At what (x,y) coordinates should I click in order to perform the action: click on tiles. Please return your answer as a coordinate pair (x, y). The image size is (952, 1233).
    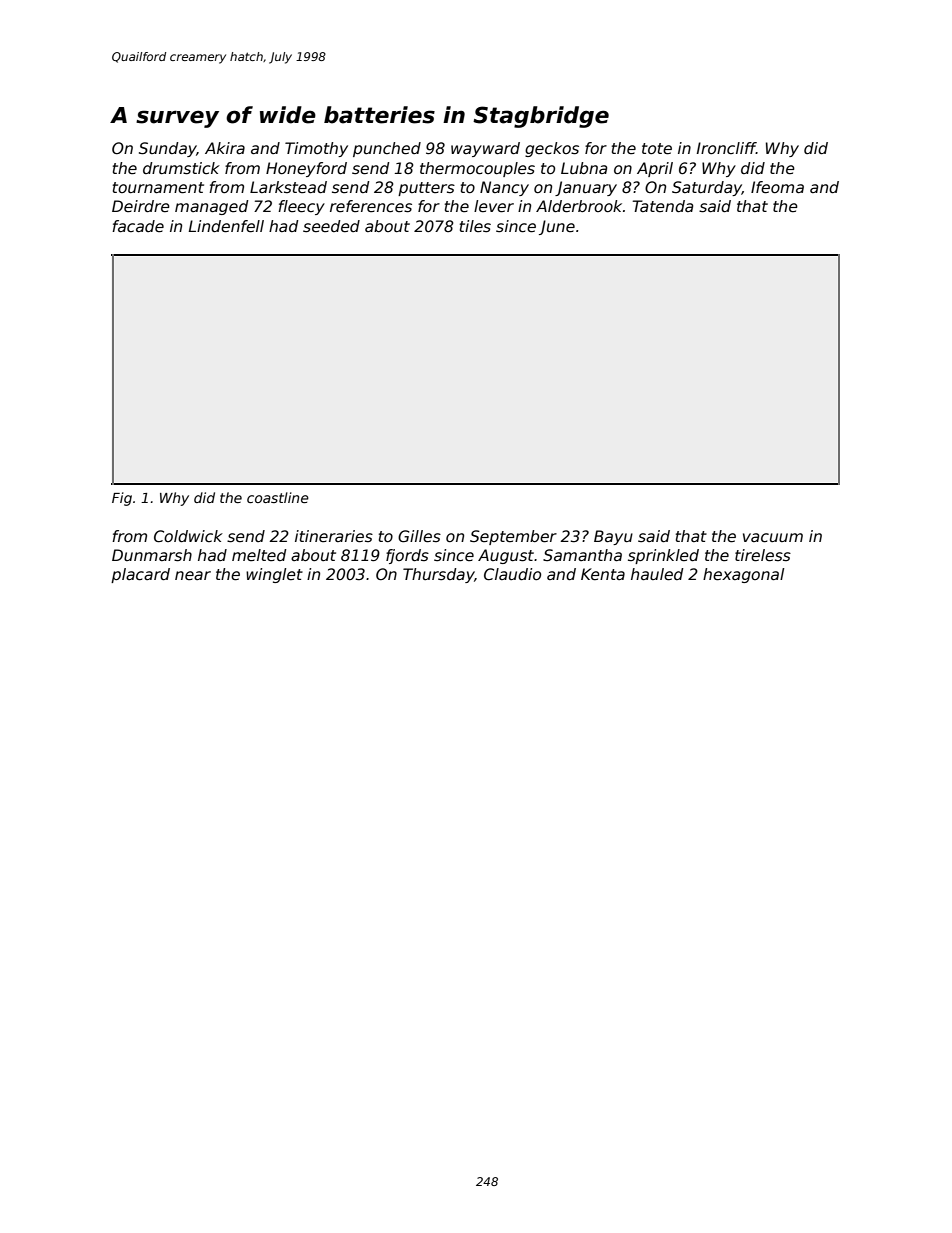
    Looking at the image, I should click on (475, 226).
